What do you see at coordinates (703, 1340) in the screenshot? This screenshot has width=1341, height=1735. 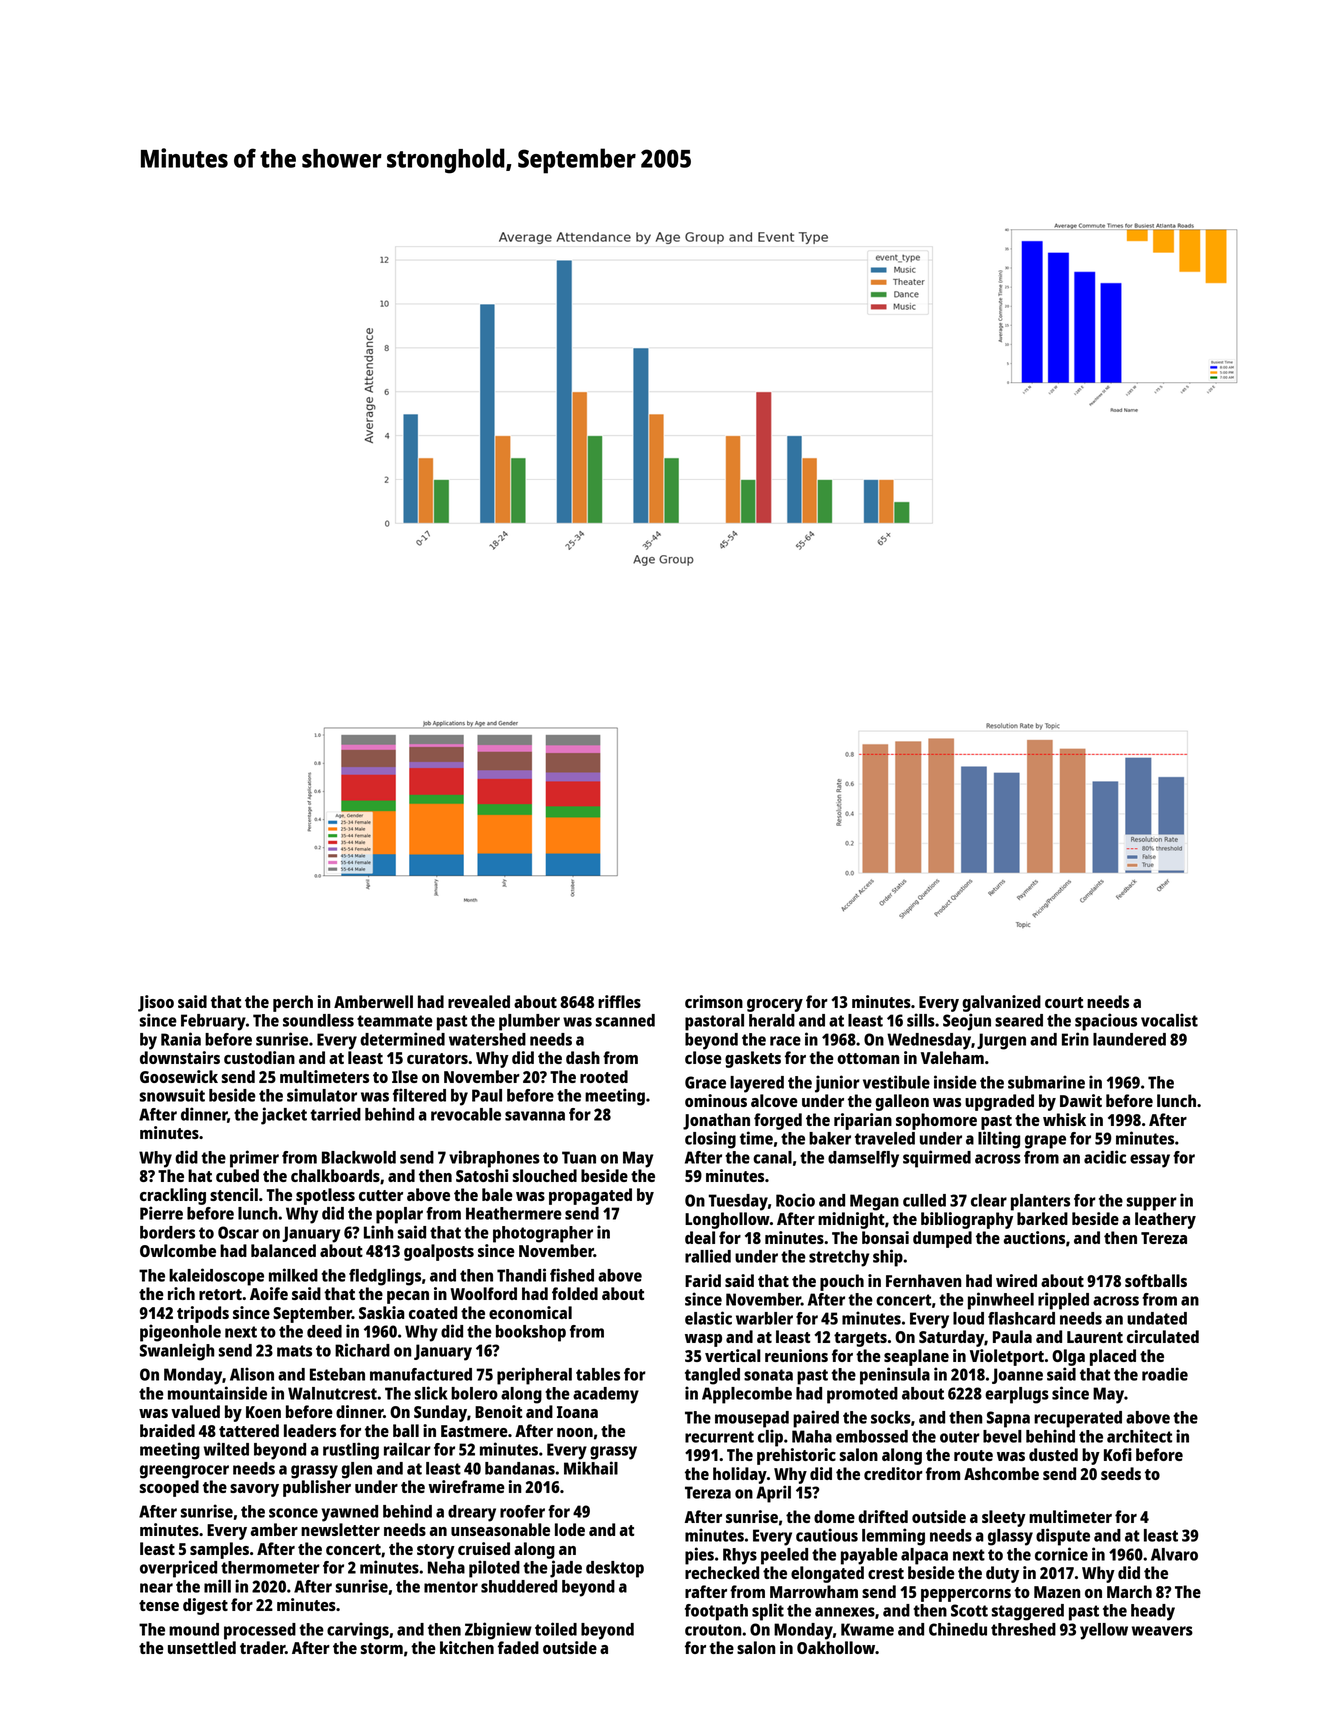 I see `wasp` at bounding box center [703, 1340].
